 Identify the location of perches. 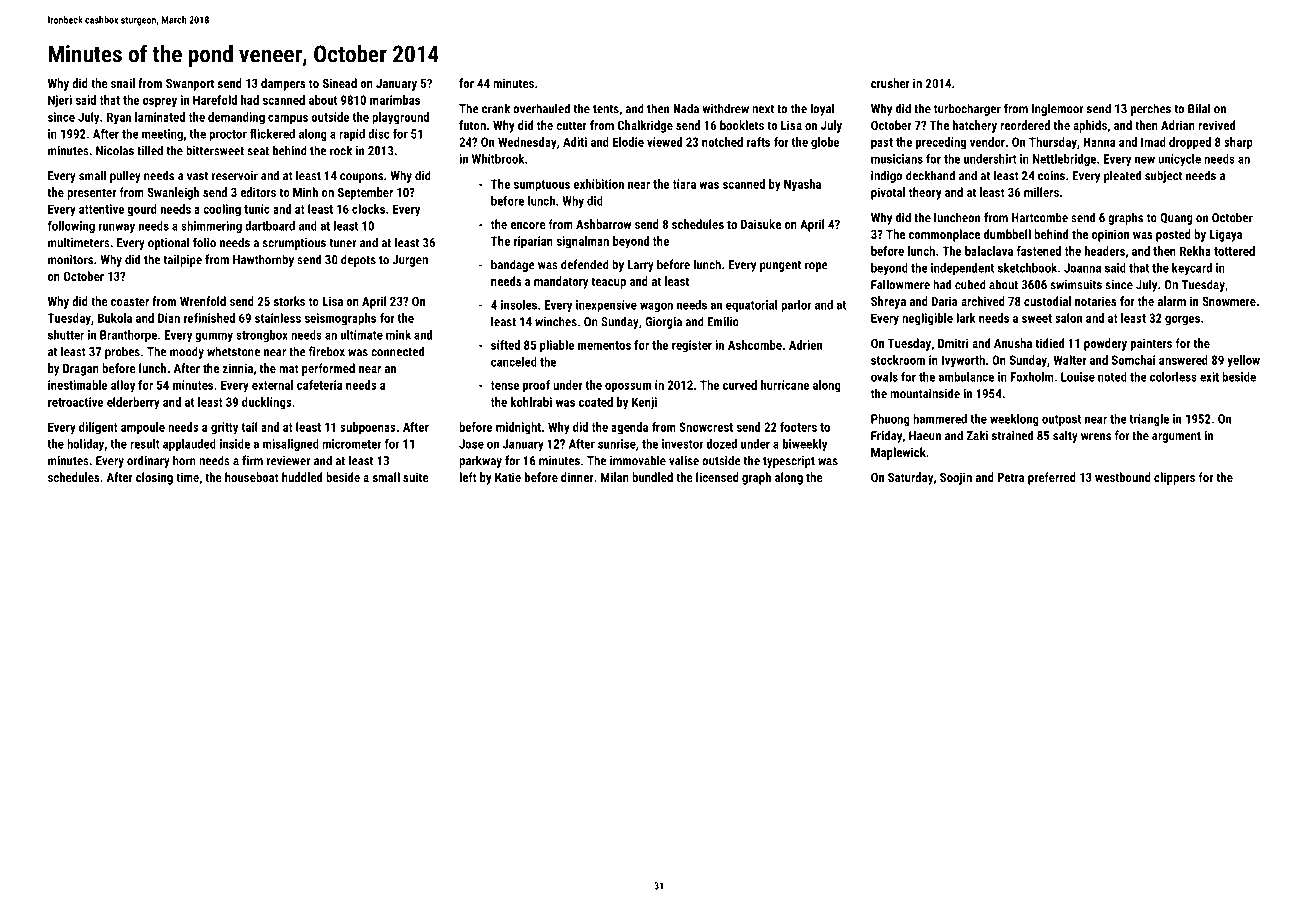
(1151, 109).
